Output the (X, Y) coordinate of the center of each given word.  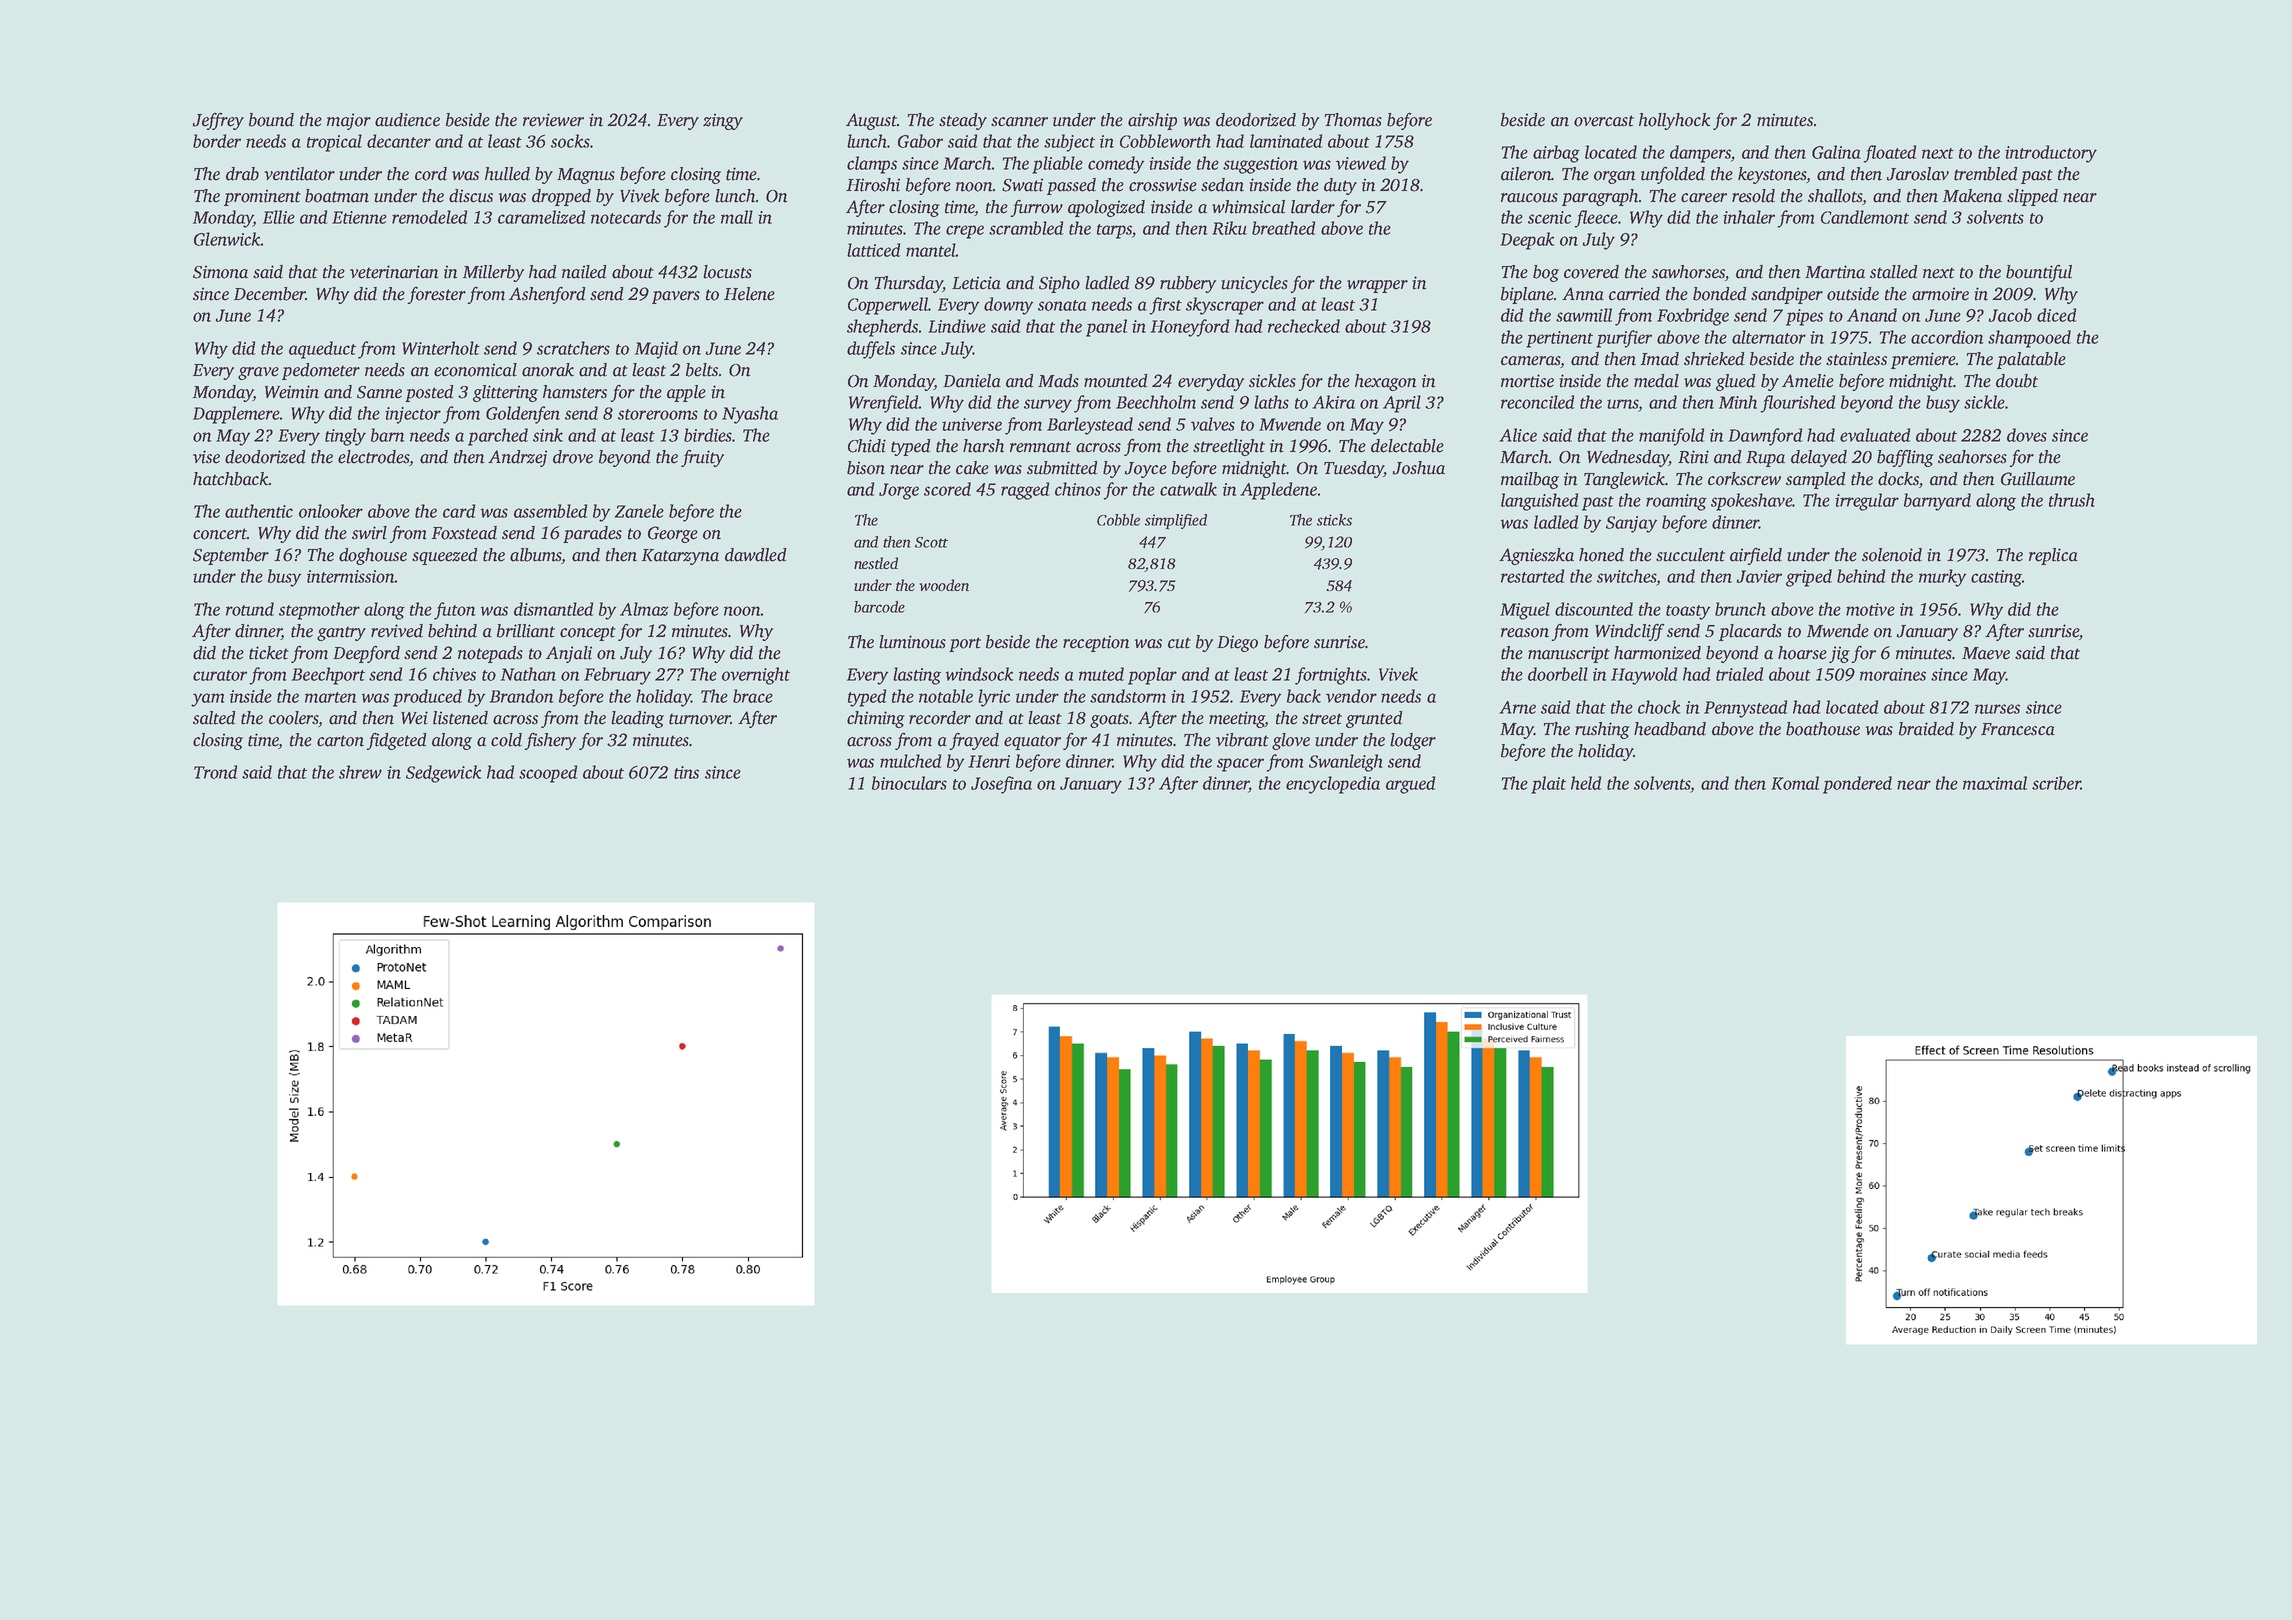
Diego (1237, 643)
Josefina (1001, 785)
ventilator (299, 174)
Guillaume (2038, 479)
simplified (1176, 521)
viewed (1361, 163)
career (1704, 198)
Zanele (639, 511)
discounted (1594, 609)
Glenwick (227, 239)
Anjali (569, 654)
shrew (360, 772)
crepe (965, 232)
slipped (2032, 197)
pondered (1857, 785)
